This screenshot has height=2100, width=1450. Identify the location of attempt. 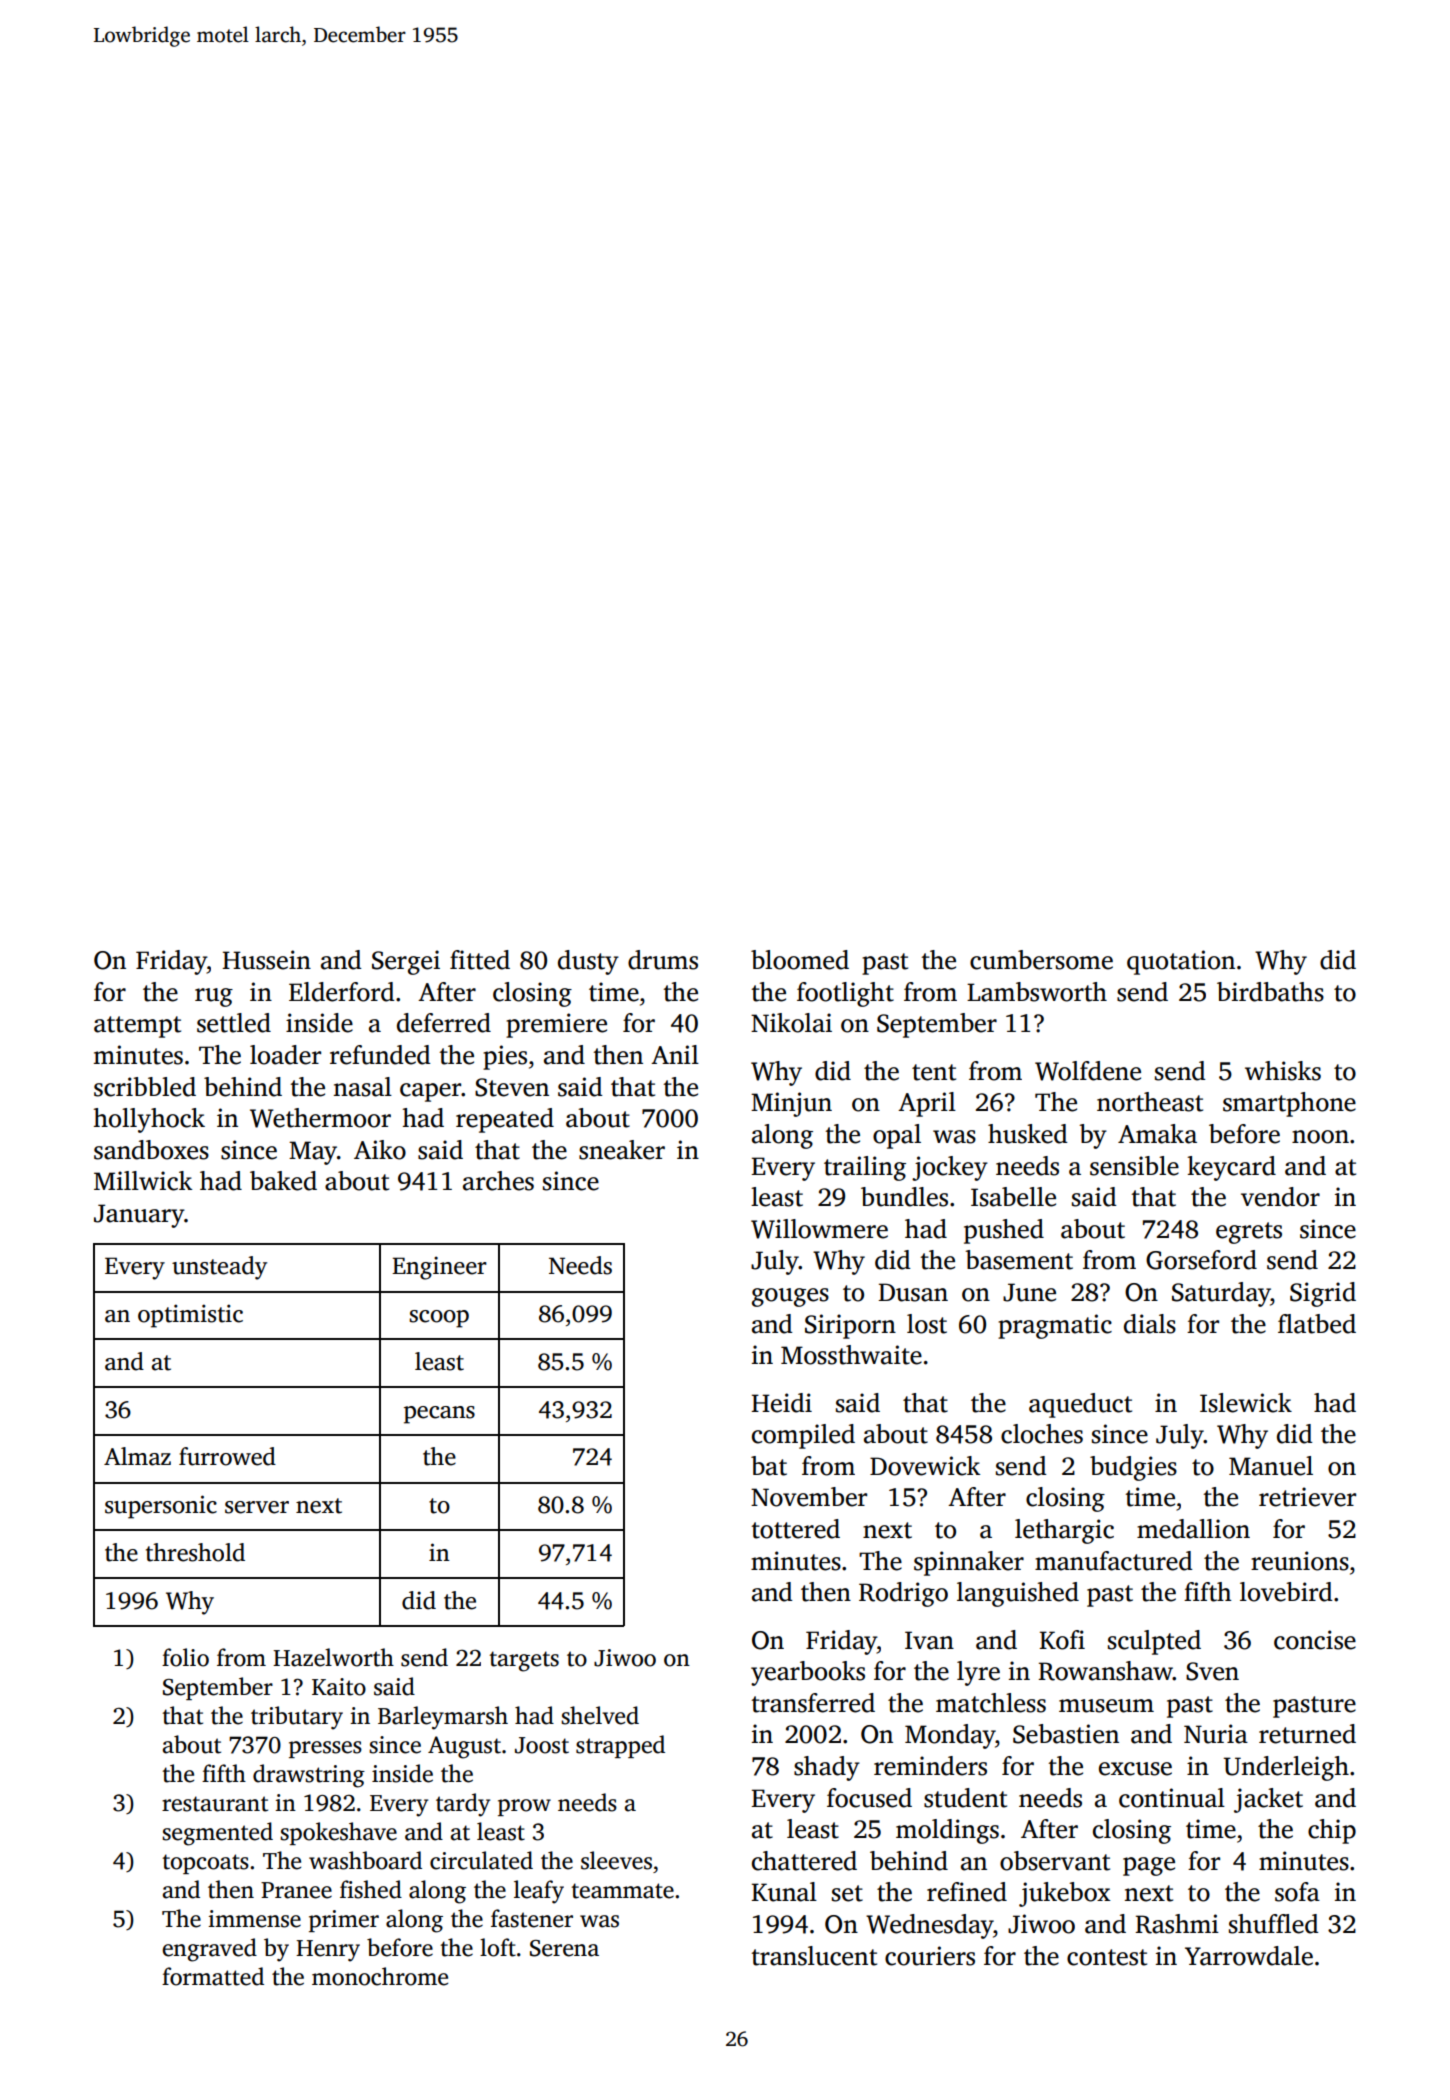
(137, 1027).
